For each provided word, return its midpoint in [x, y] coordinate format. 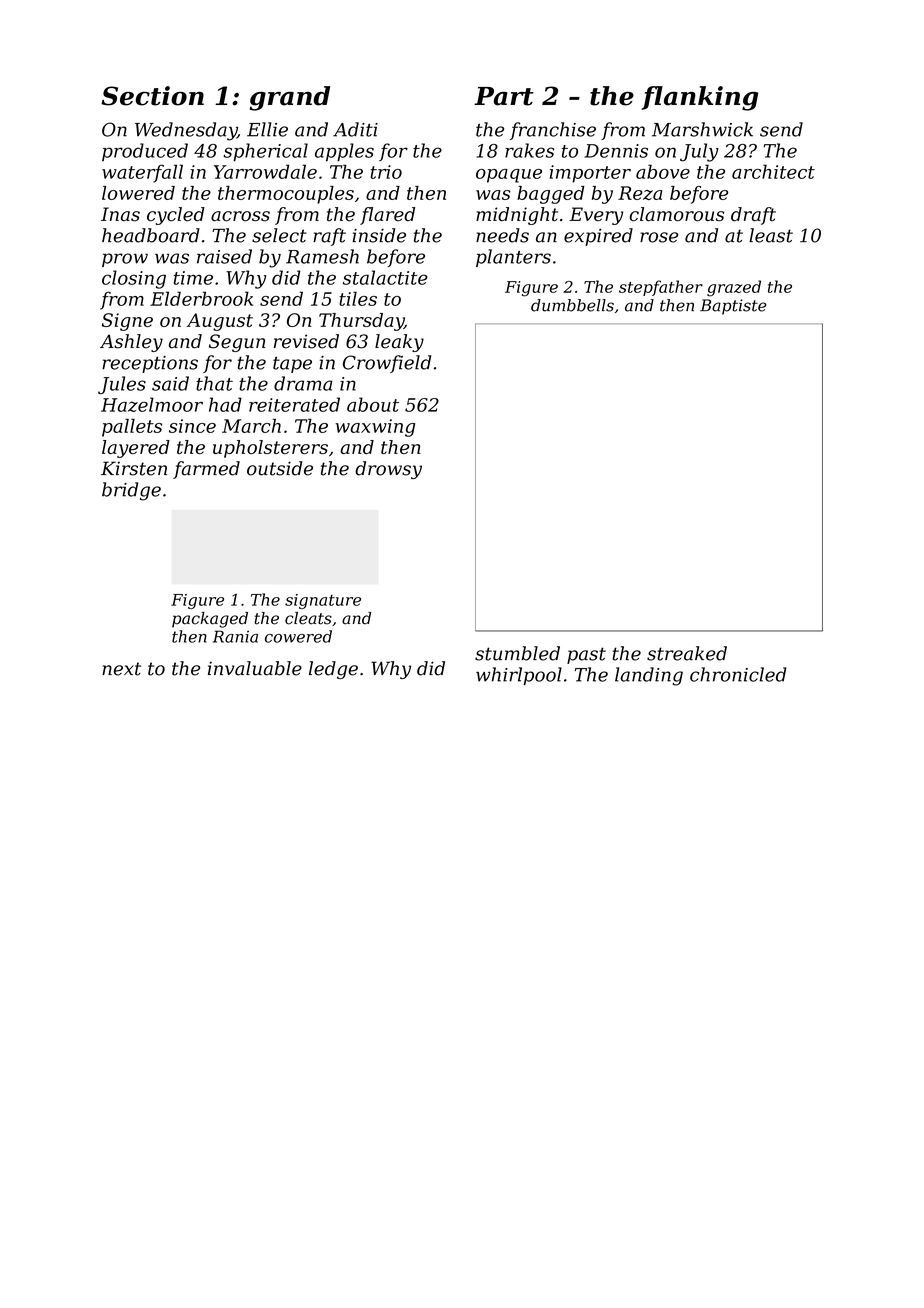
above [663, 171]
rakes [529, 150]
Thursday [361, 322]
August [220, 322]
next [121, 669]
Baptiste [733, 307]
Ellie [267, 129]
